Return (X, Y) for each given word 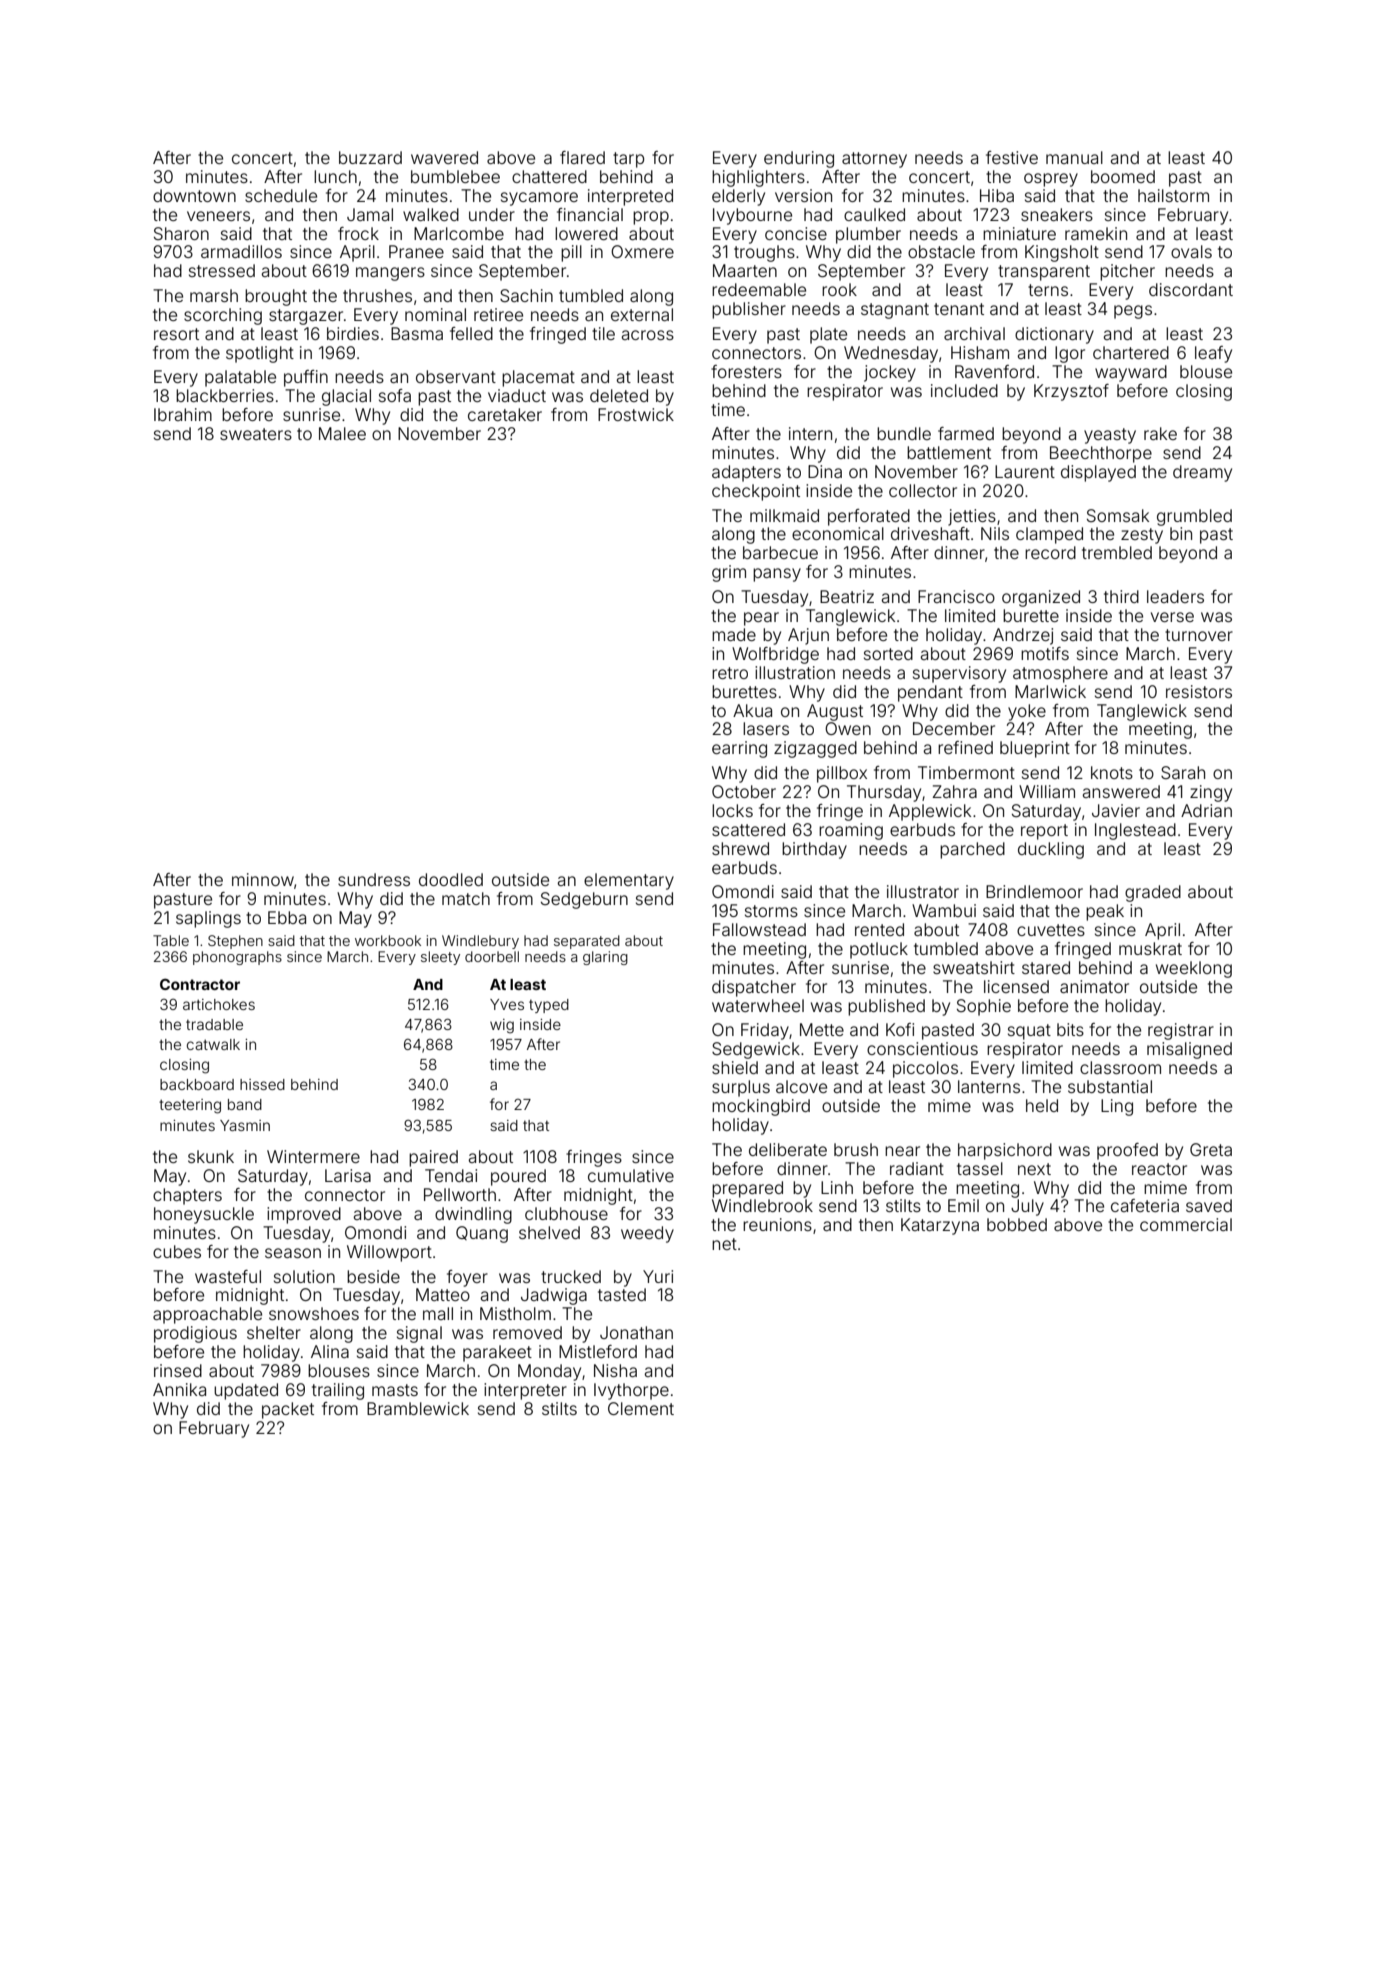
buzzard (370, 157)
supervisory (959, 674)
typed (549, 1006)
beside (373, 1276)
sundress (374, 879)
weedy (647, 1234)
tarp (628, 160)
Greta (1211, 1149)
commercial (1186, 1224)
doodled (451, 879)
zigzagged (815, 749)
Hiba (997, 195)
